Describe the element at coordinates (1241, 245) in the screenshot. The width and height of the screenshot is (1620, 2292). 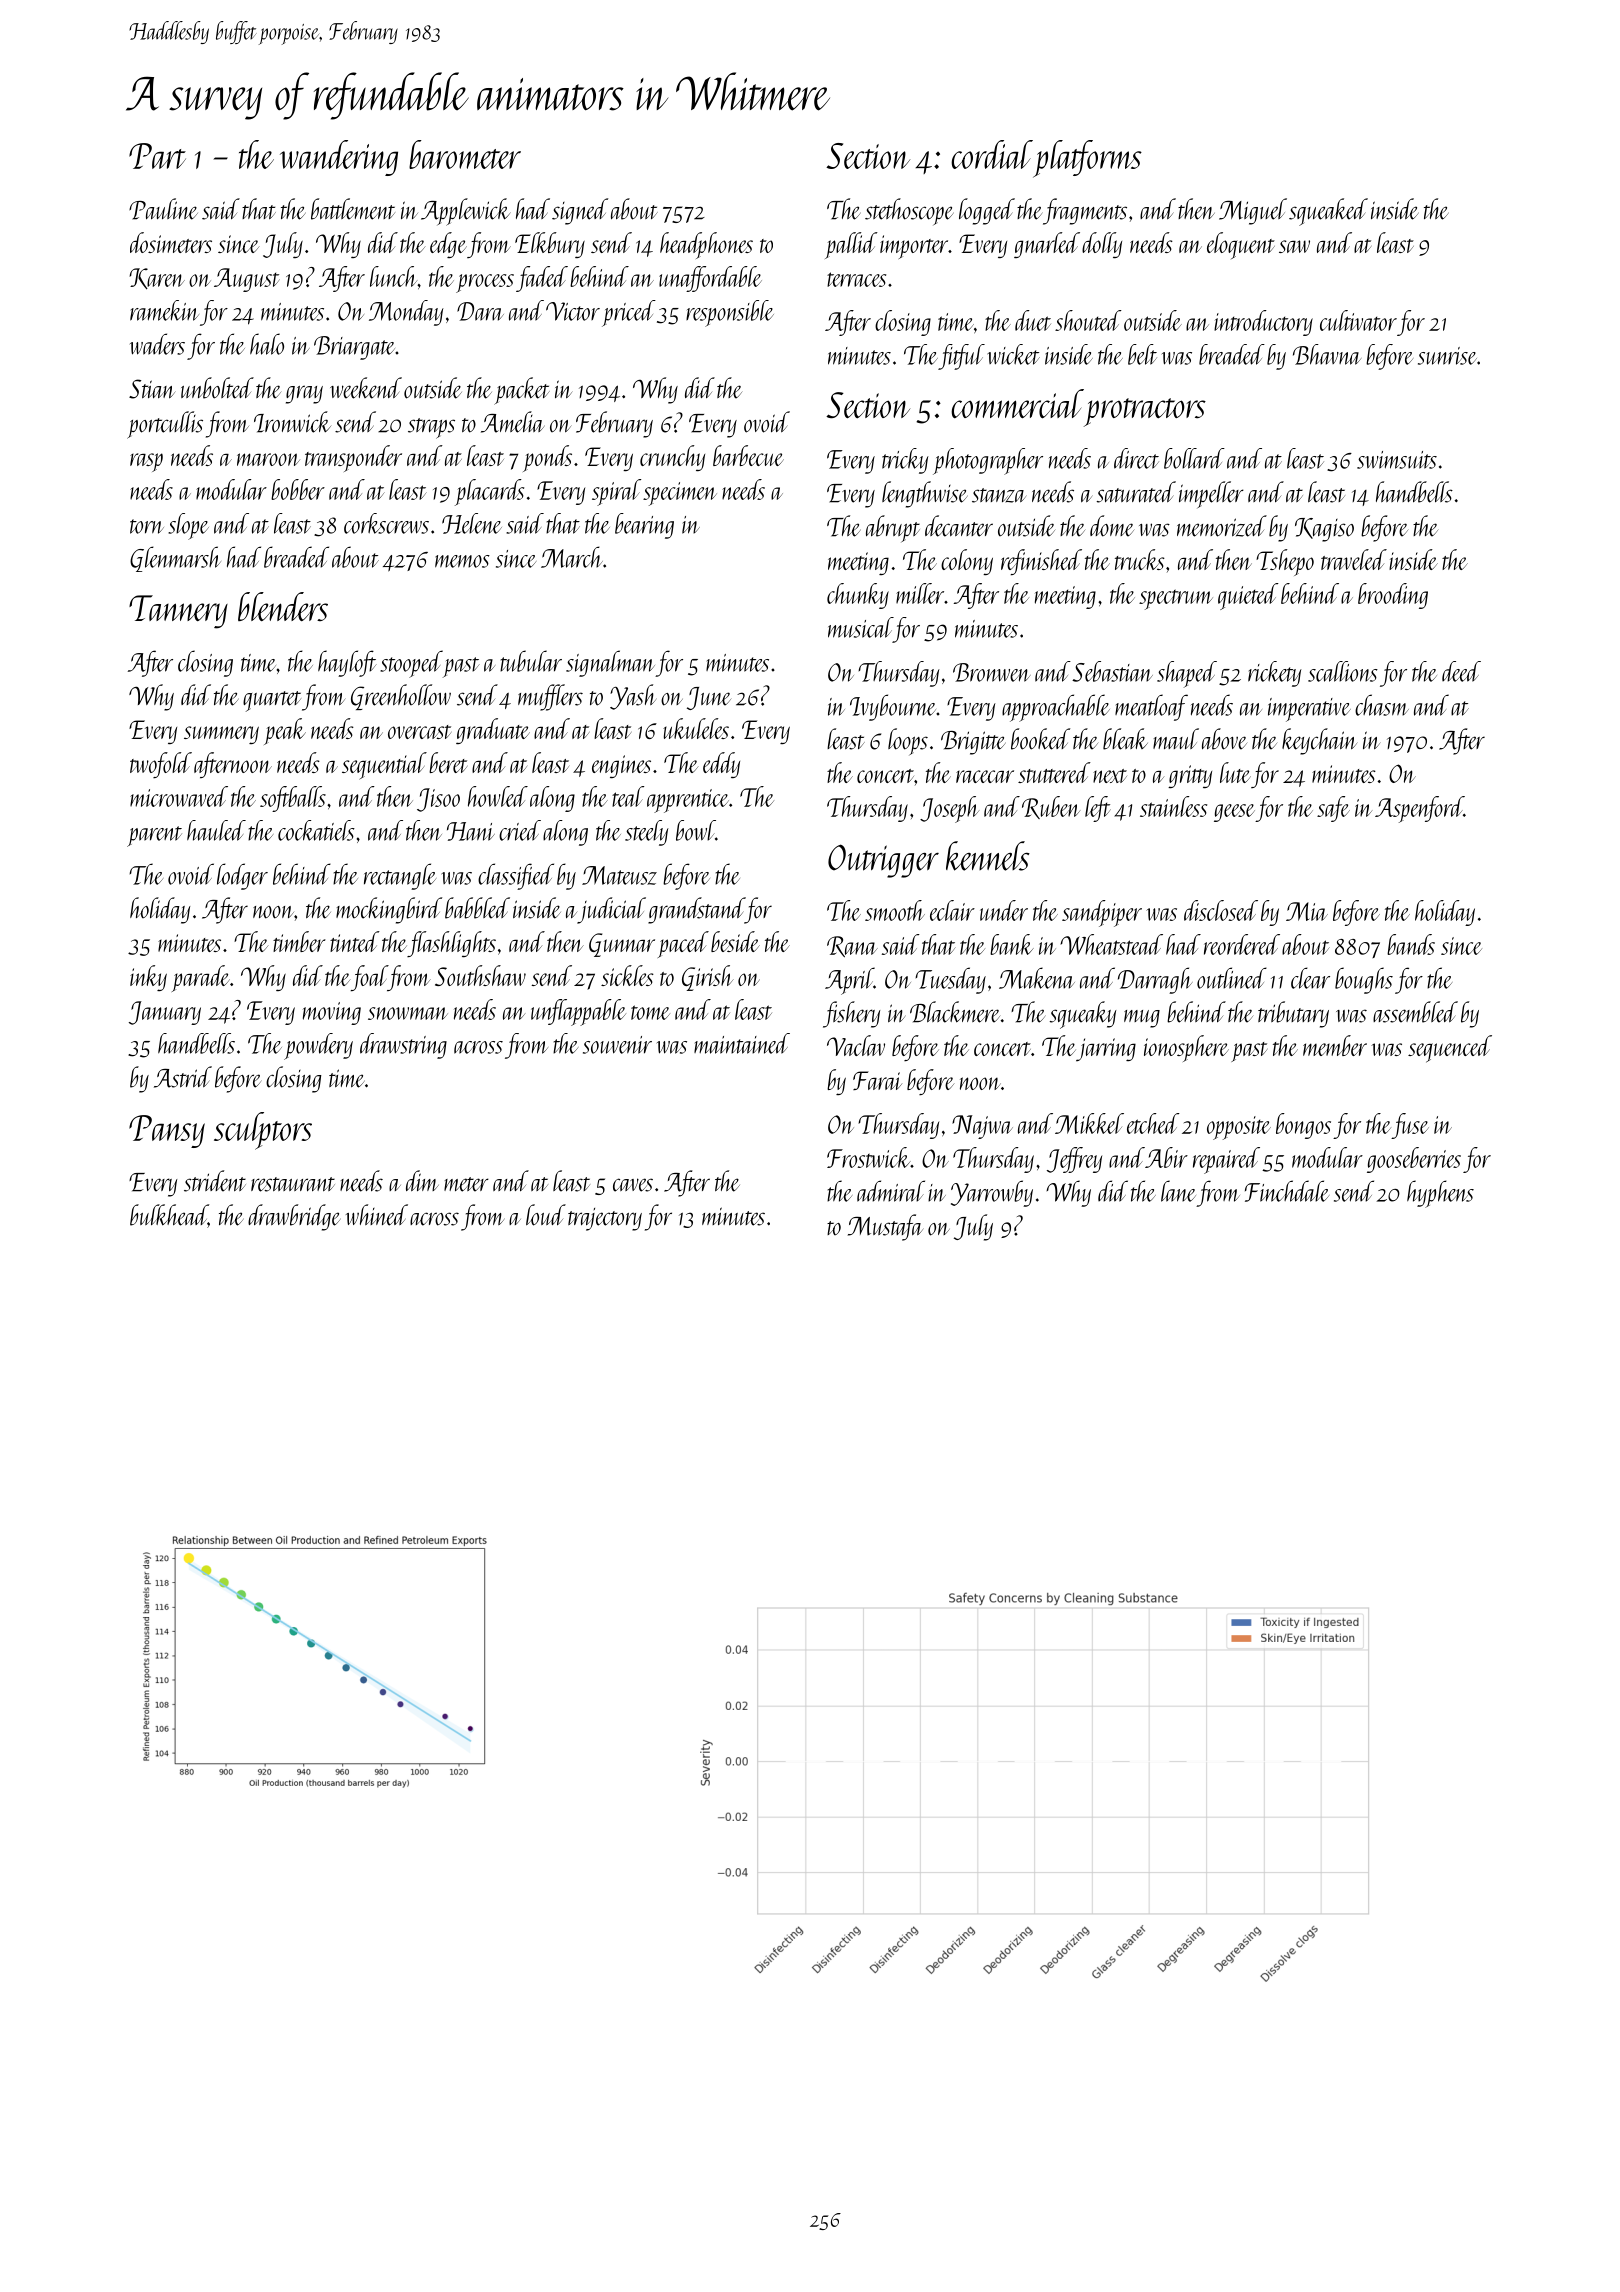
I see `eloquent` at that location.
